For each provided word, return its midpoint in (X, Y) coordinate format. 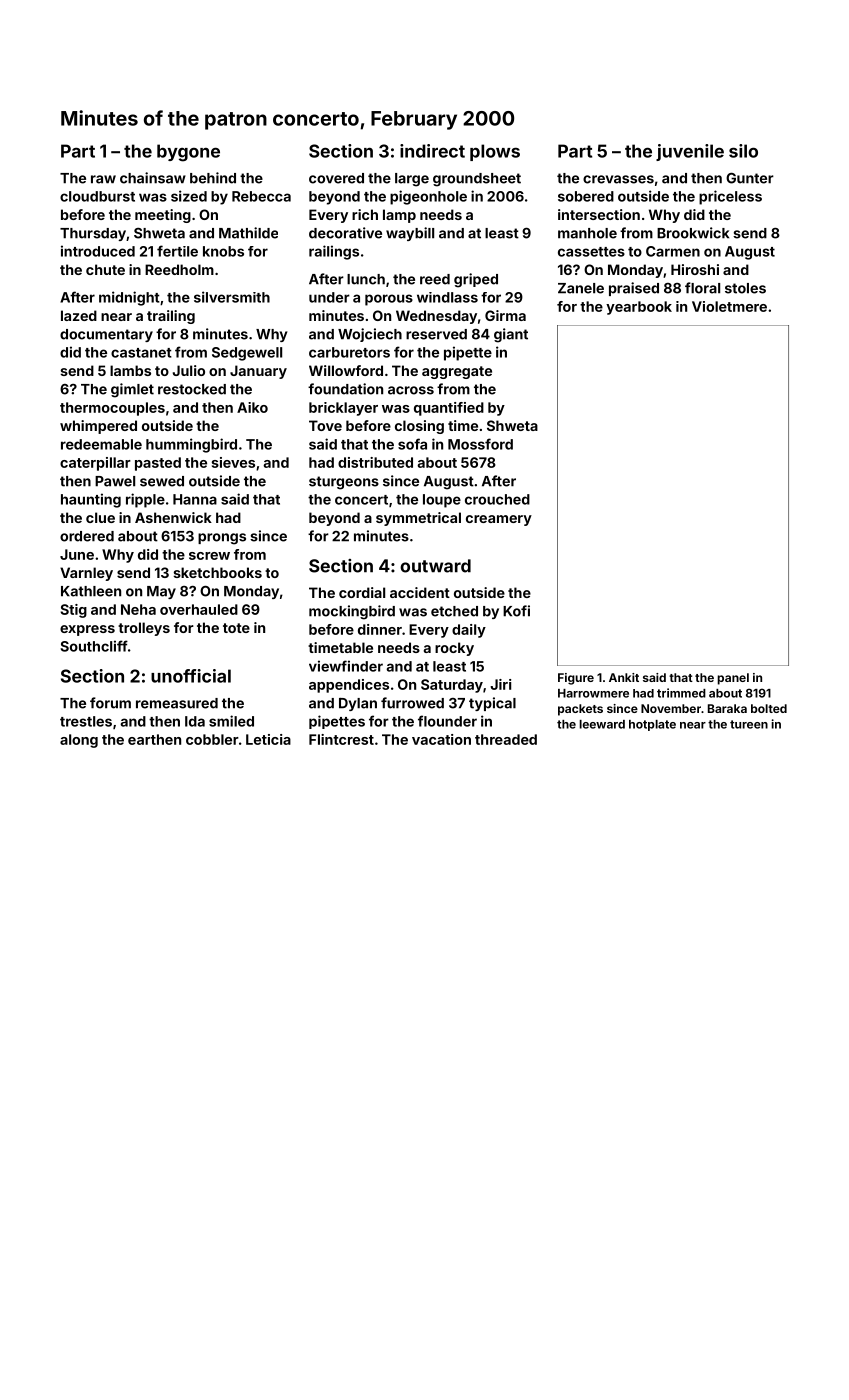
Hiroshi (695, 269)
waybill (410, 234)
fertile (177, 251)
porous (389, 300)
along (79, 741)
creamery (499, 520)
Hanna (195, 499)
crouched (497, 499)
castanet (141, 353)
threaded (506, 739)
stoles (745, 288)
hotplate (652, 725)
